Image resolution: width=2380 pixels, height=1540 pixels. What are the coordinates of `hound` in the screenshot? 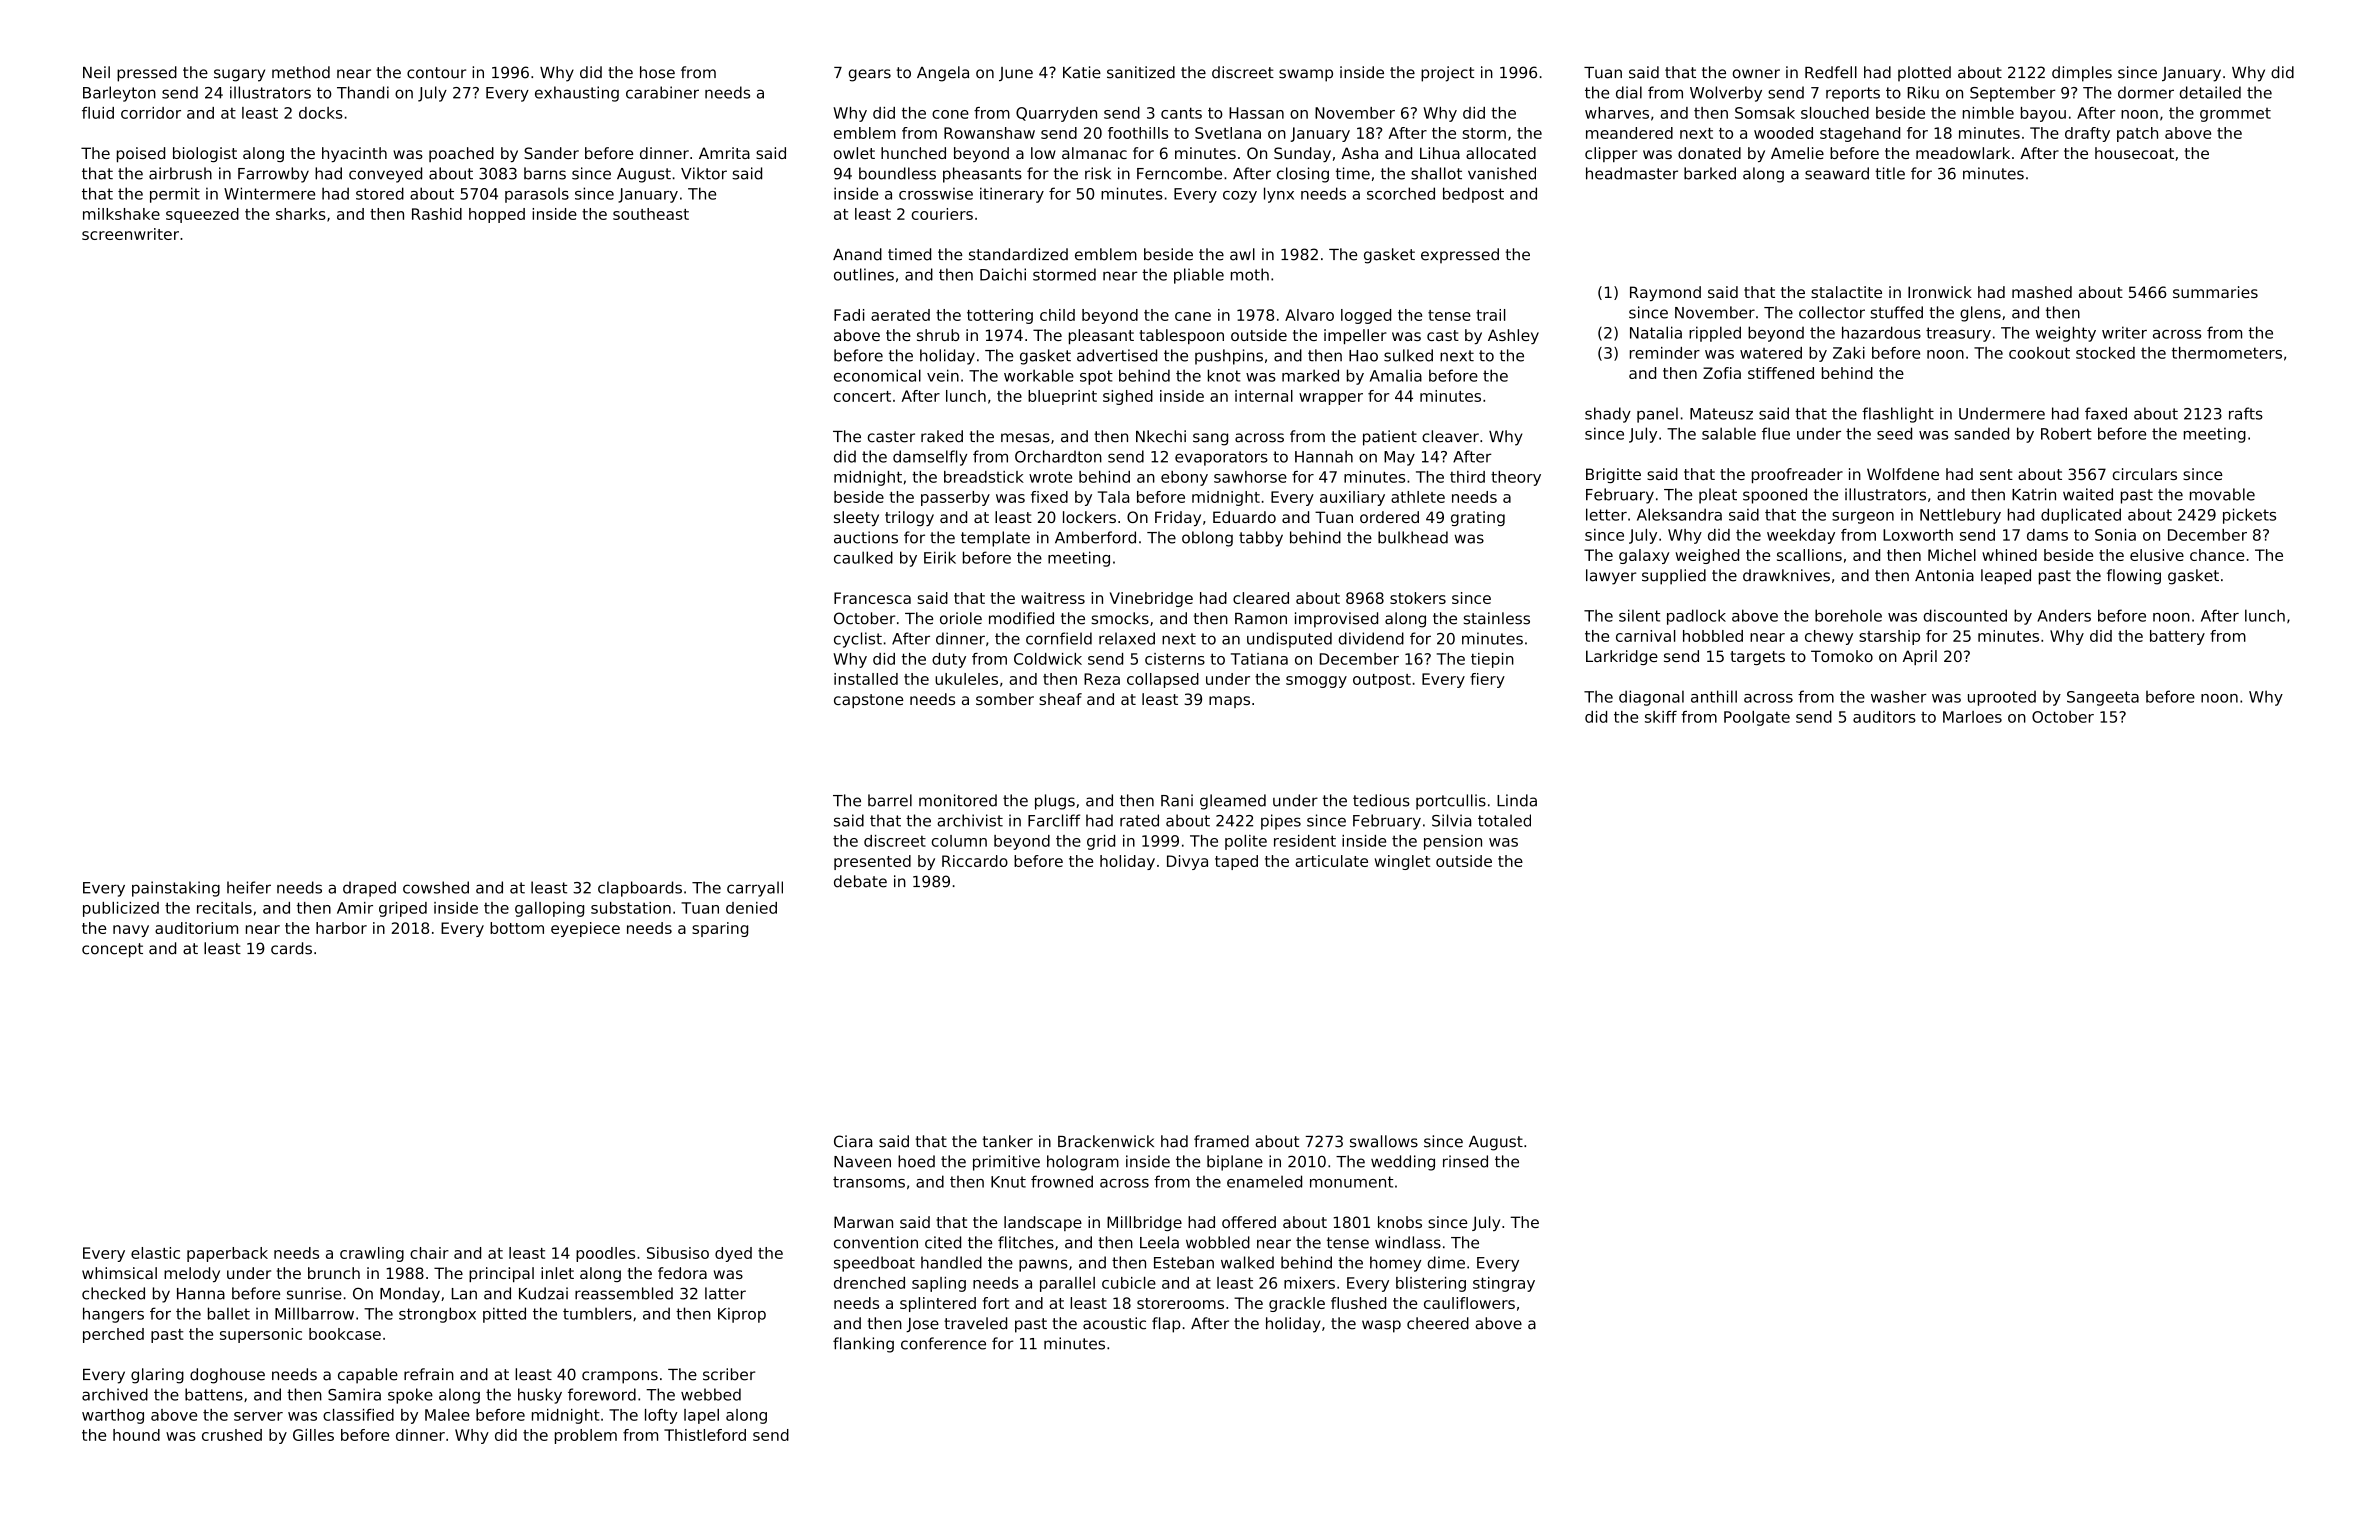 It's located at (136, 1435).
